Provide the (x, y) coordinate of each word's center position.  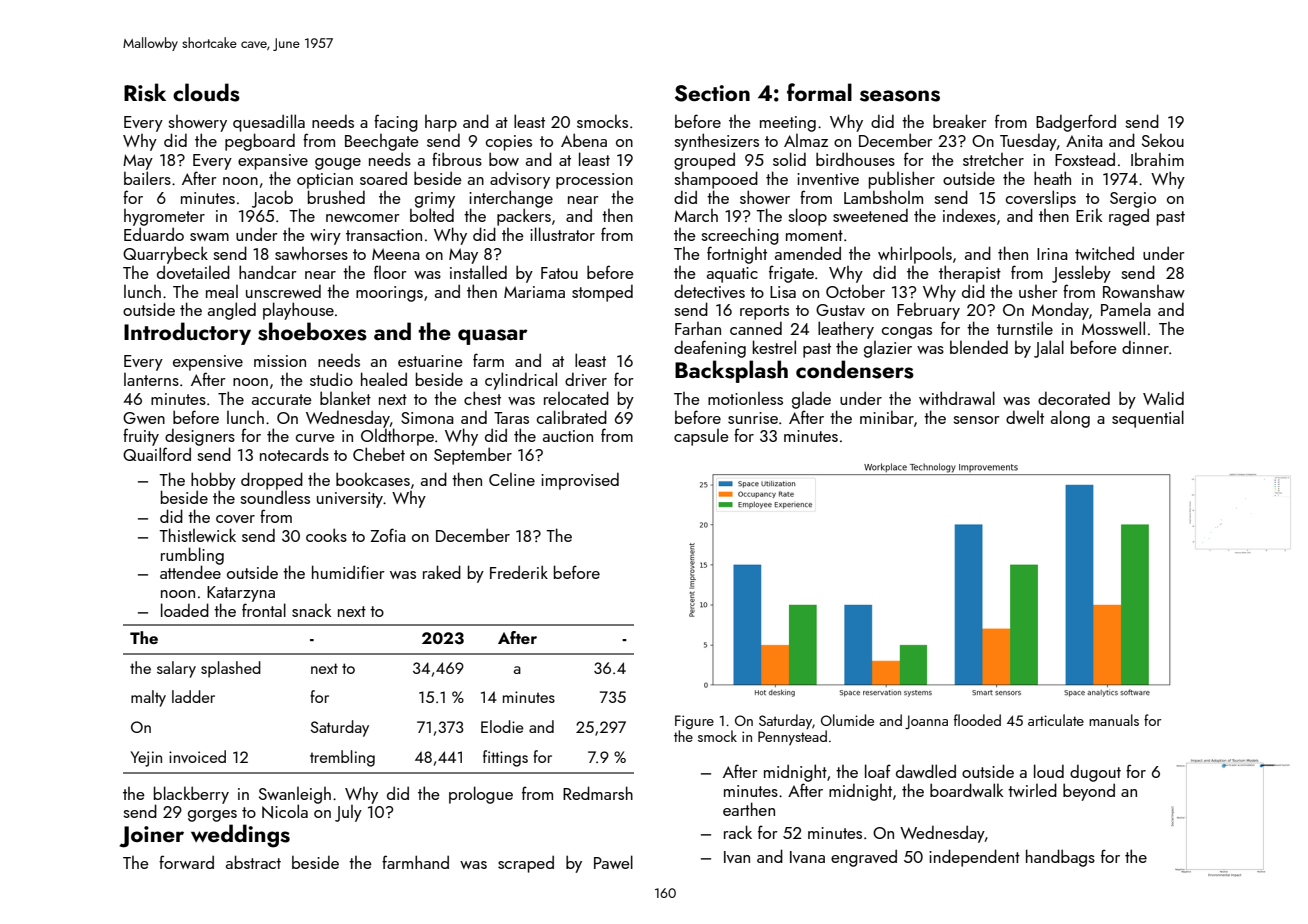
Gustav (840, 310)
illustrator (562, 234)
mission (280, 361)
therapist (970, 274)
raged (1129, 217)
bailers (147, 178)
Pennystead (792, 737)
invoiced (197, 756)
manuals (1114, 720)
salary (176, 669)
